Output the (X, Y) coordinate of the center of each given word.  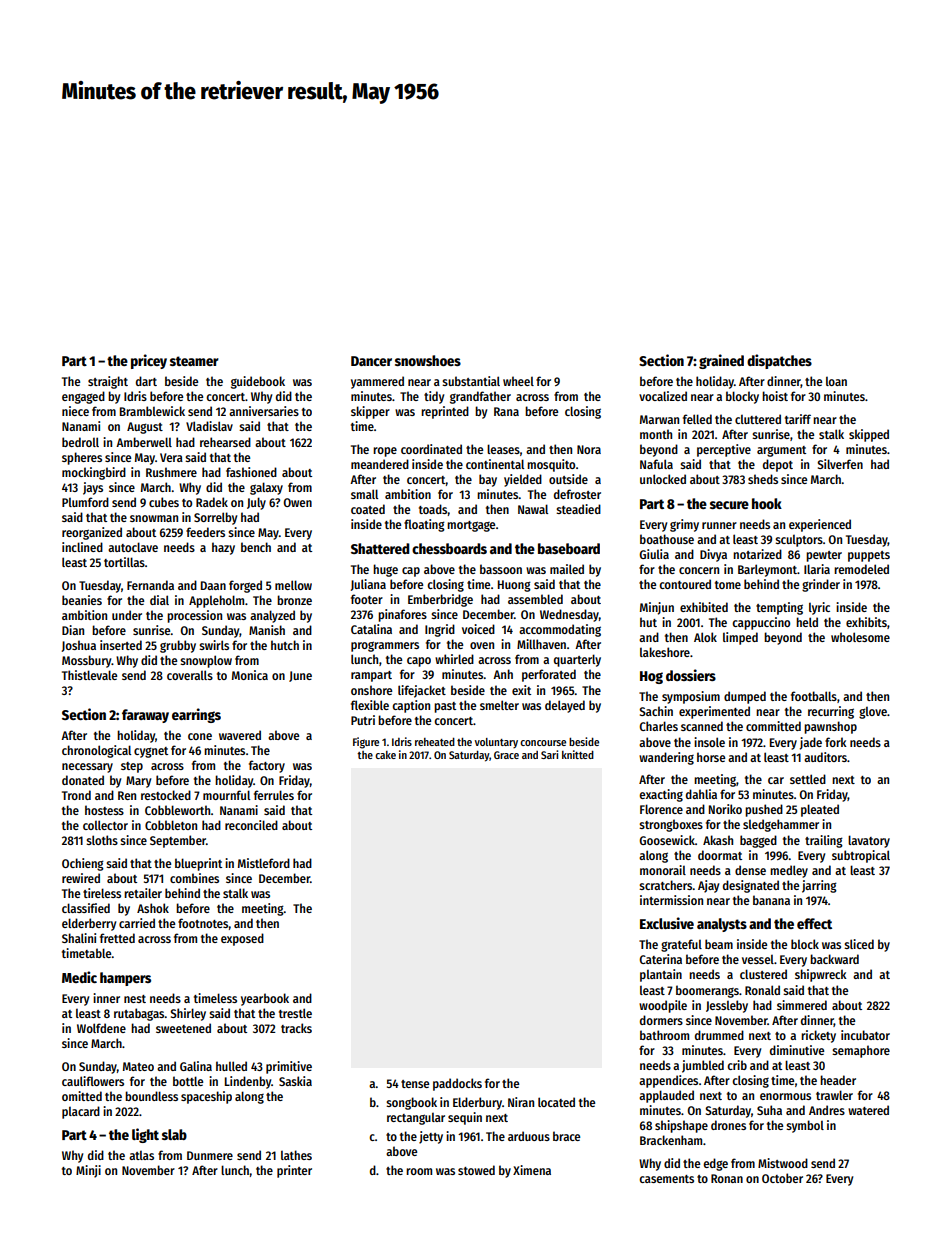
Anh (503, 674)
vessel (758, 959)
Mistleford (264, 863)
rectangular (416, 1119)
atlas (141, 1155)
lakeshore (665, 652)
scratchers (666, 885)
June (300, 676)
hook (767, 503)
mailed (567, 569)
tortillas (124, 562)
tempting (779, 608)
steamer (194, 361)
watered (868, 1110)
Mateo (138, 1066)
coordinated (431, 449)
